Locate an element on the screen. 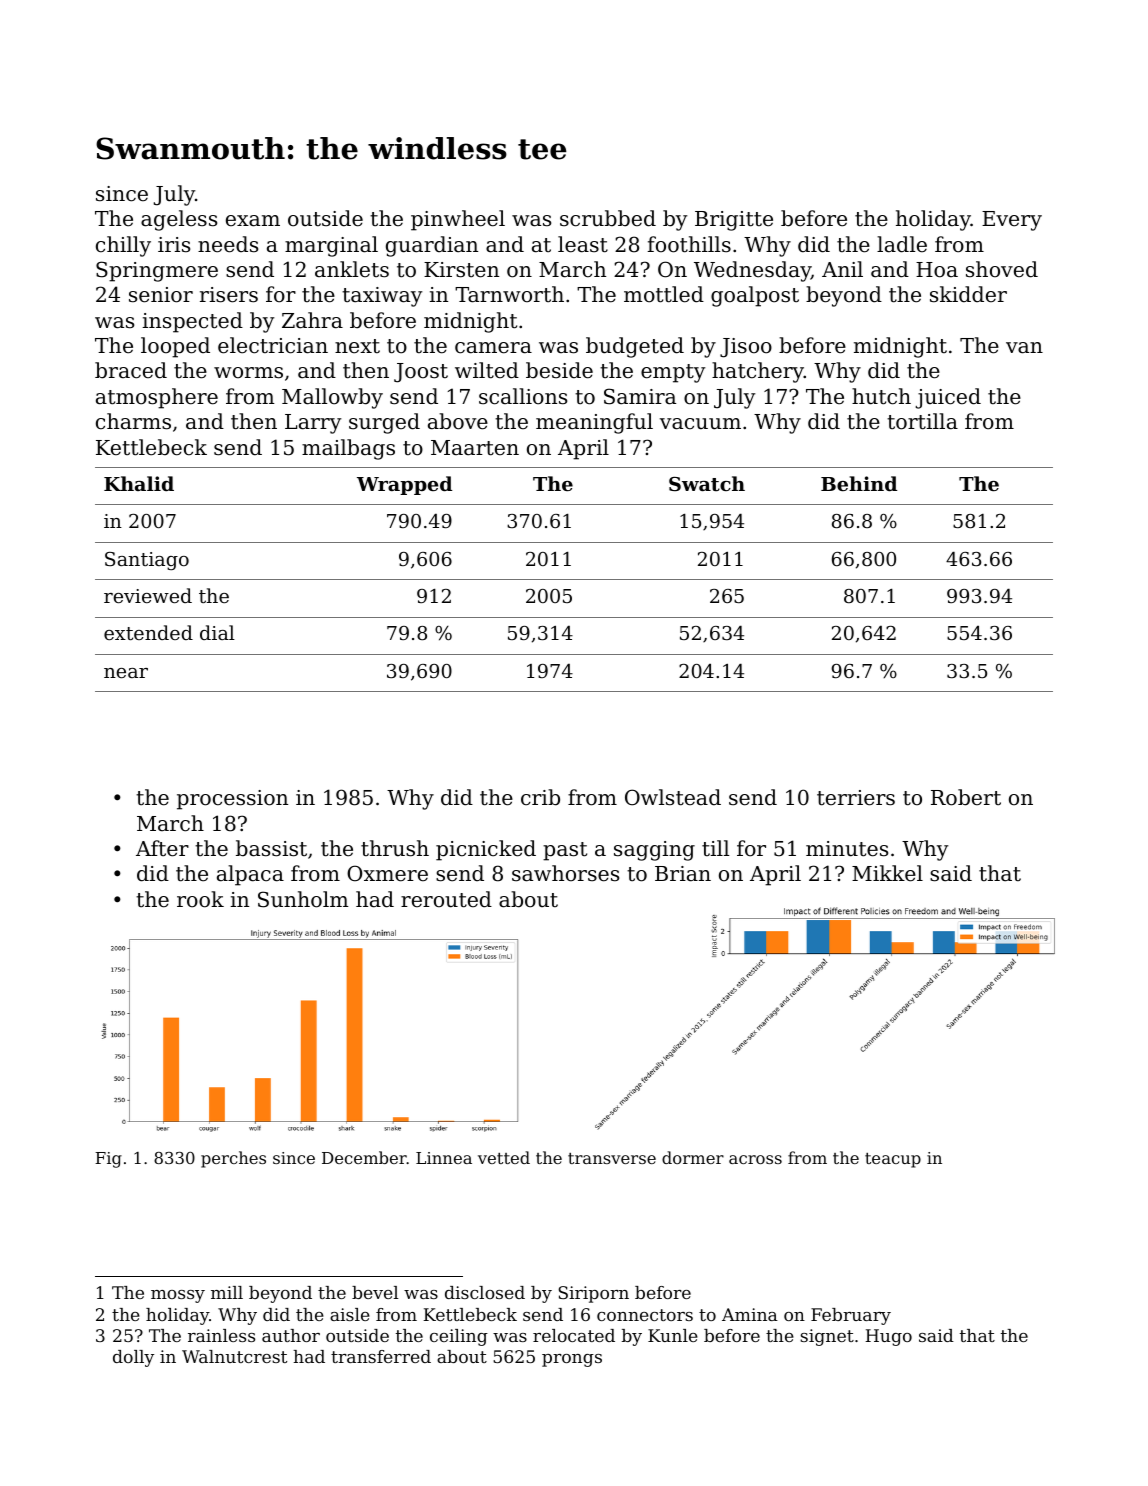 The image size is (1148, 1486). scrubbed is located at coordinates (608, 218).
